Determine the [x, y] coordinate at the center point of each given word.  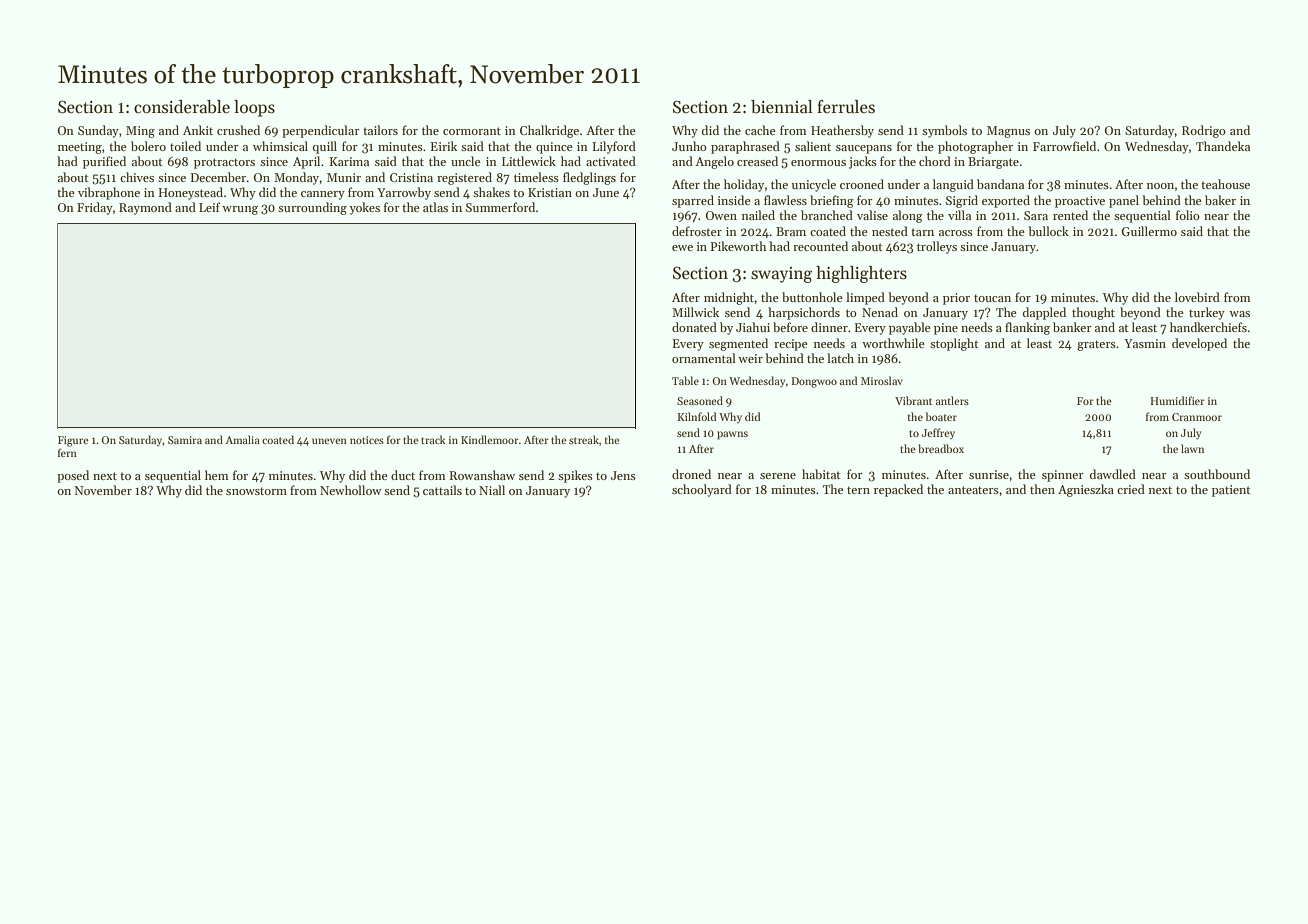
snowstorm [256, 491]
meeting [80, 148]
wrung [240, 210]
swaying [781, 275]
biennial [782, 107]
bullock [1048, 231]
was [1239, 314]
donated [694, 327]
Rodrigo [1204, 131]
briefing [832, 201]
